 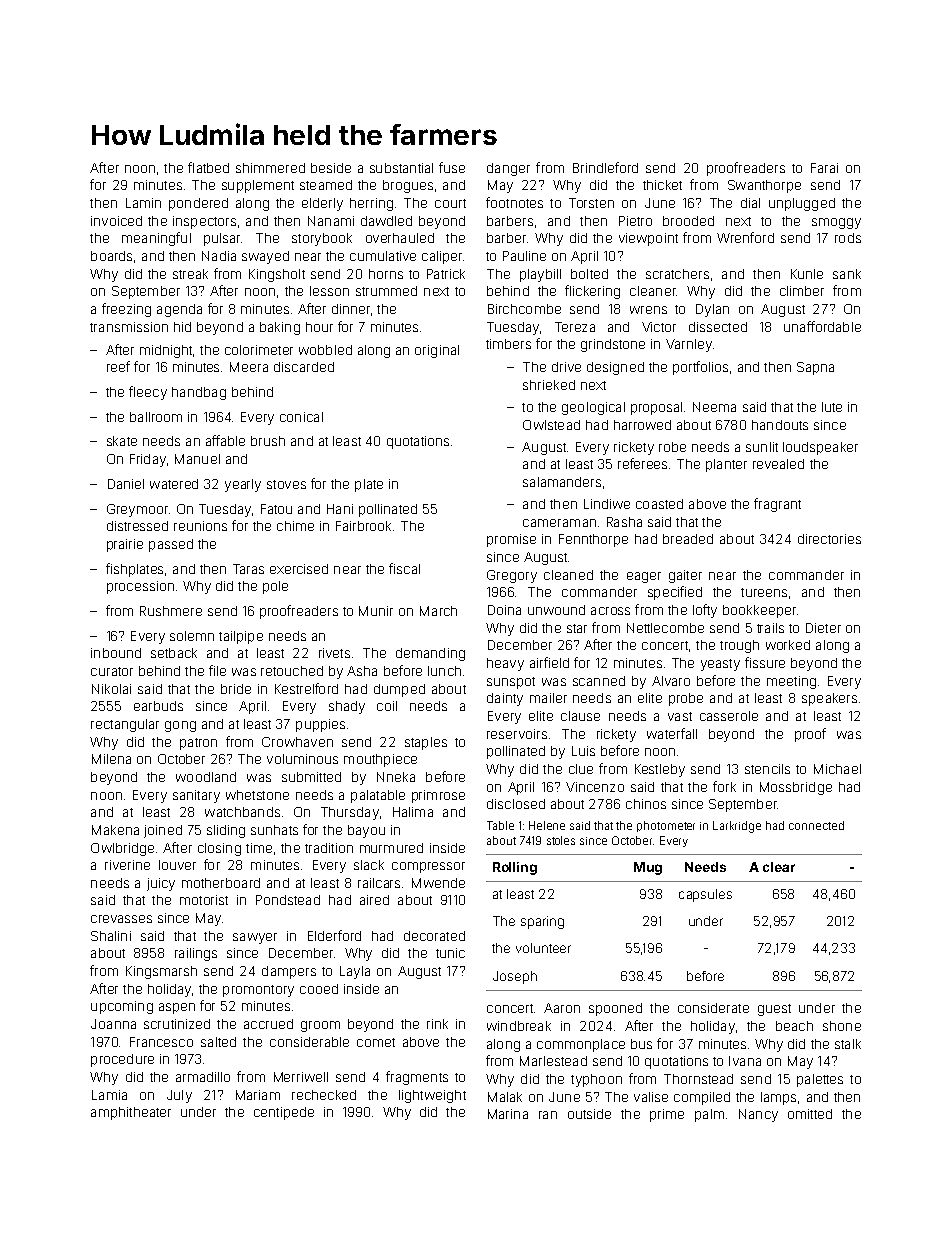 What do you see at coordinates (156, 417) in the page?
I see `ballroom` at bounding box center [156, 417].
